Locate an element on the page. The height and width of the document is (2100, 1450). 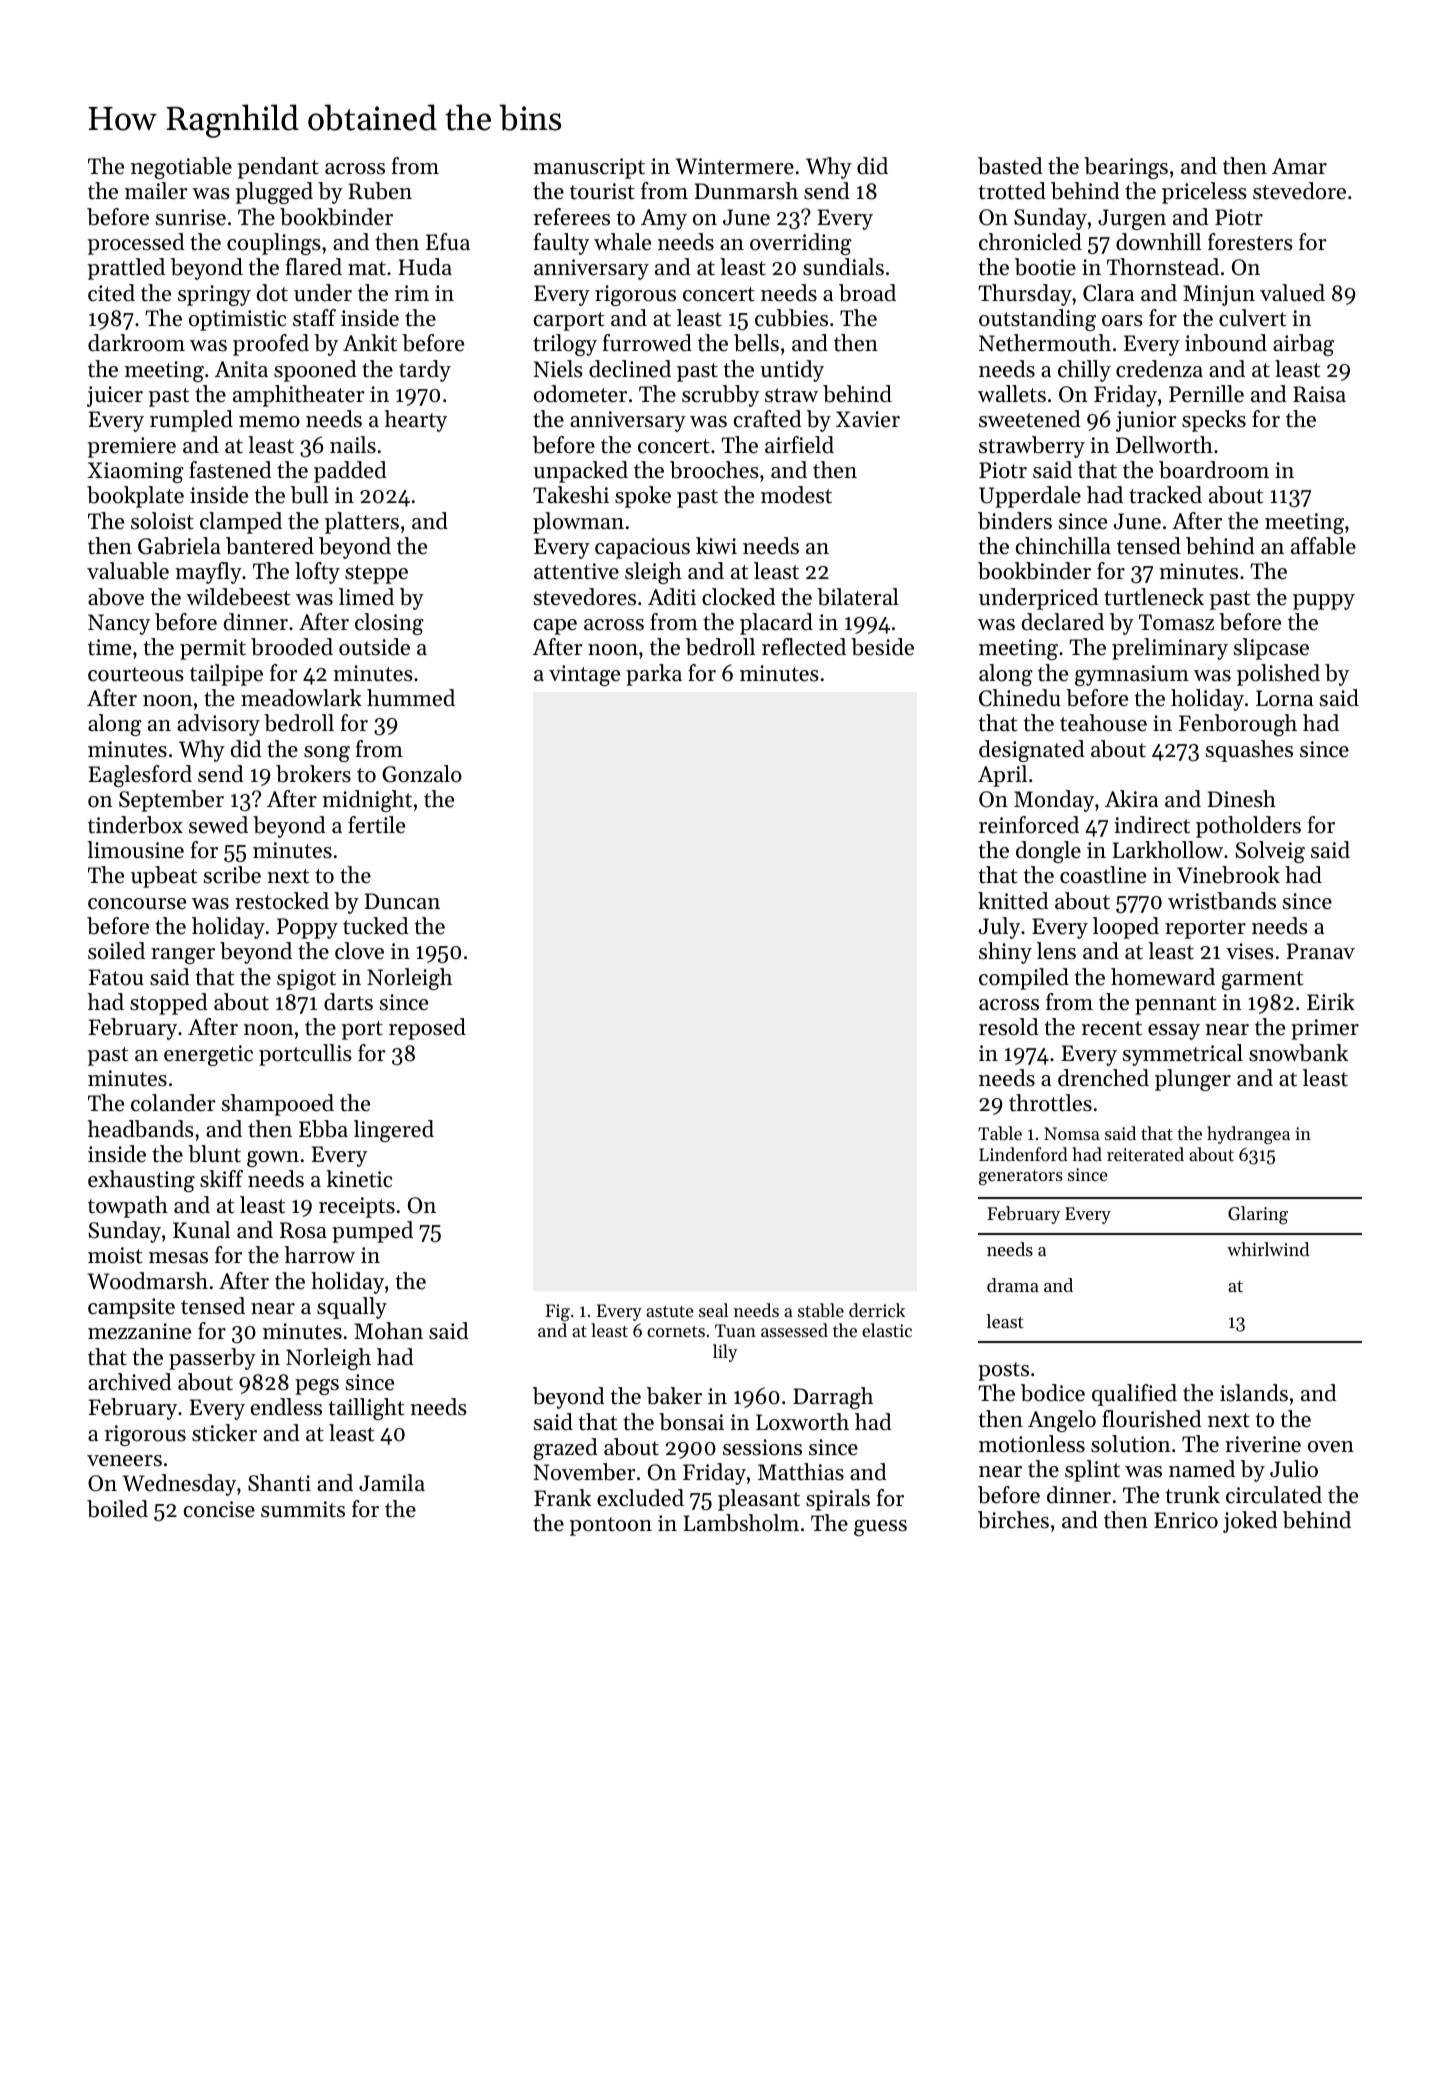
squally is located at coordinates (352, 1308).
